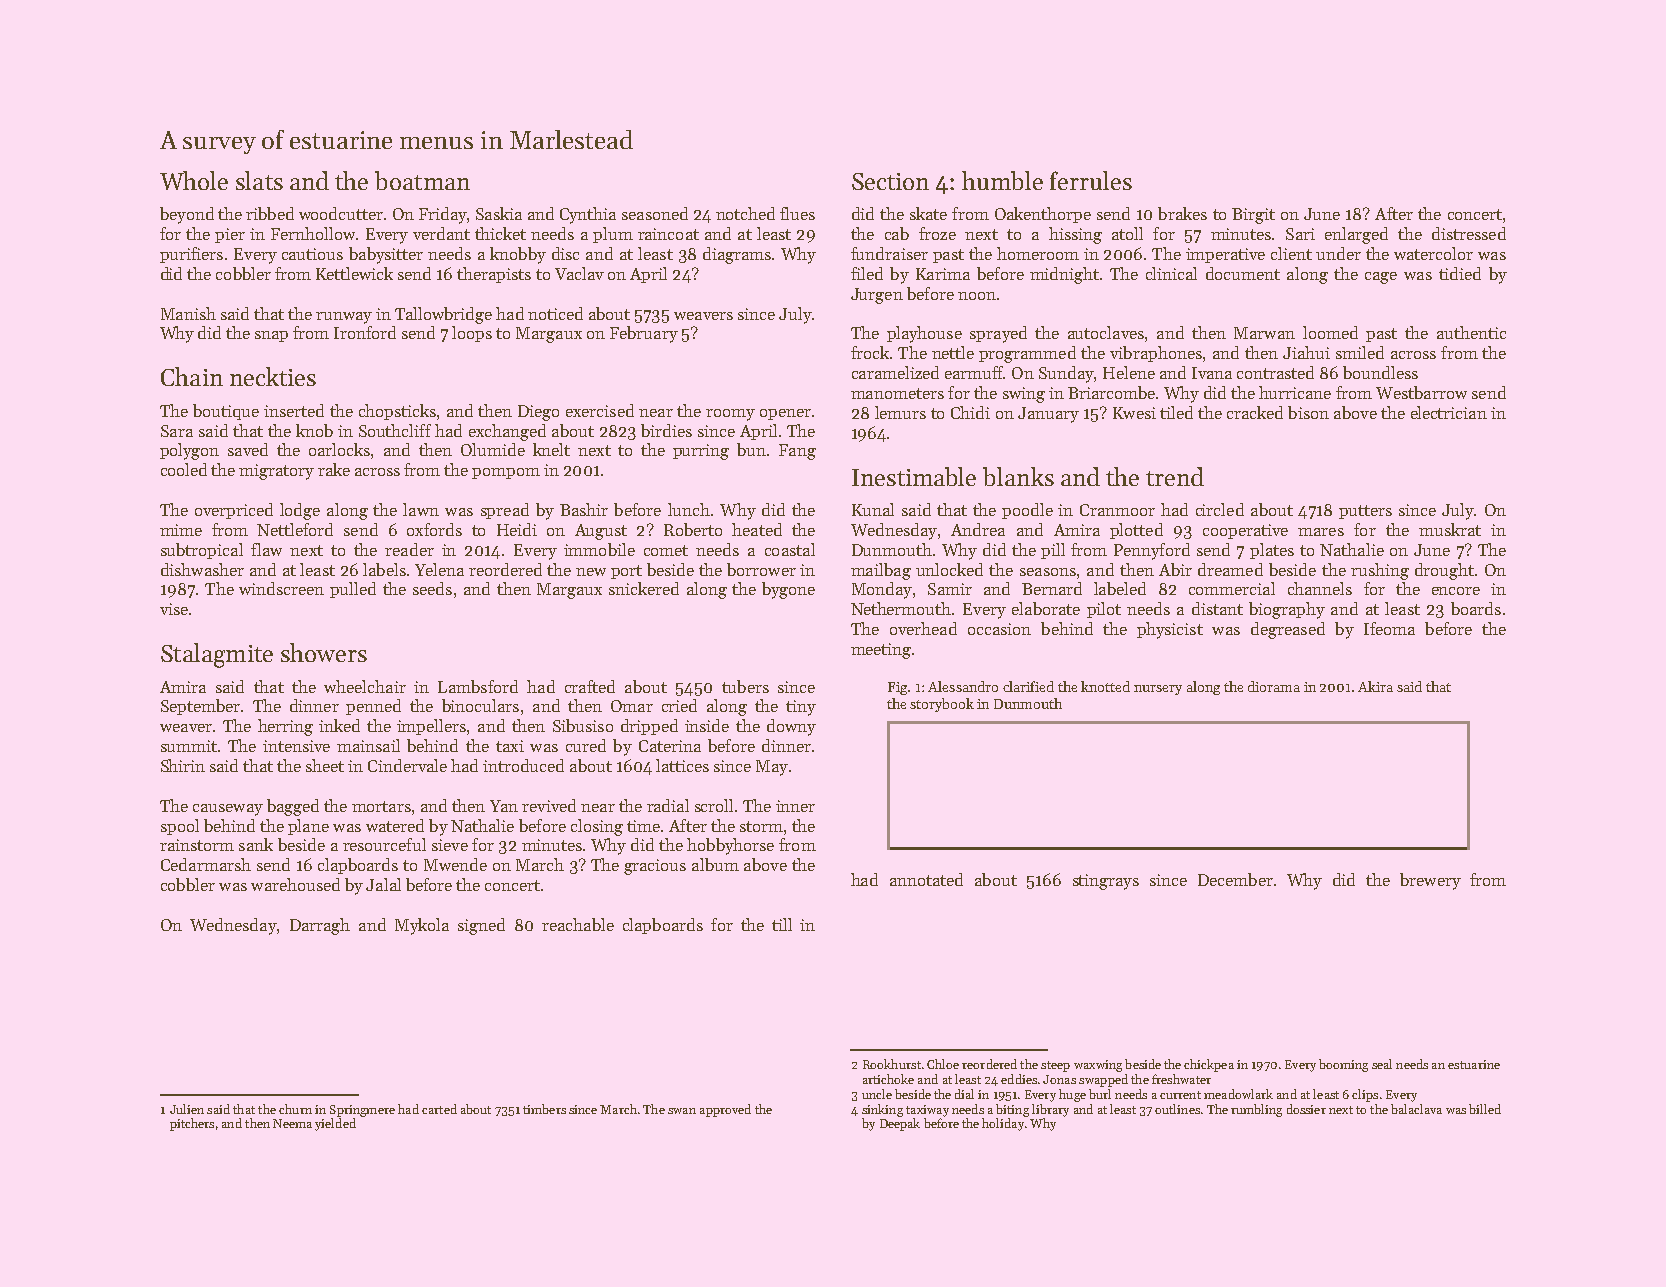  I want to click on waxwing, so click(1098, 1066).
